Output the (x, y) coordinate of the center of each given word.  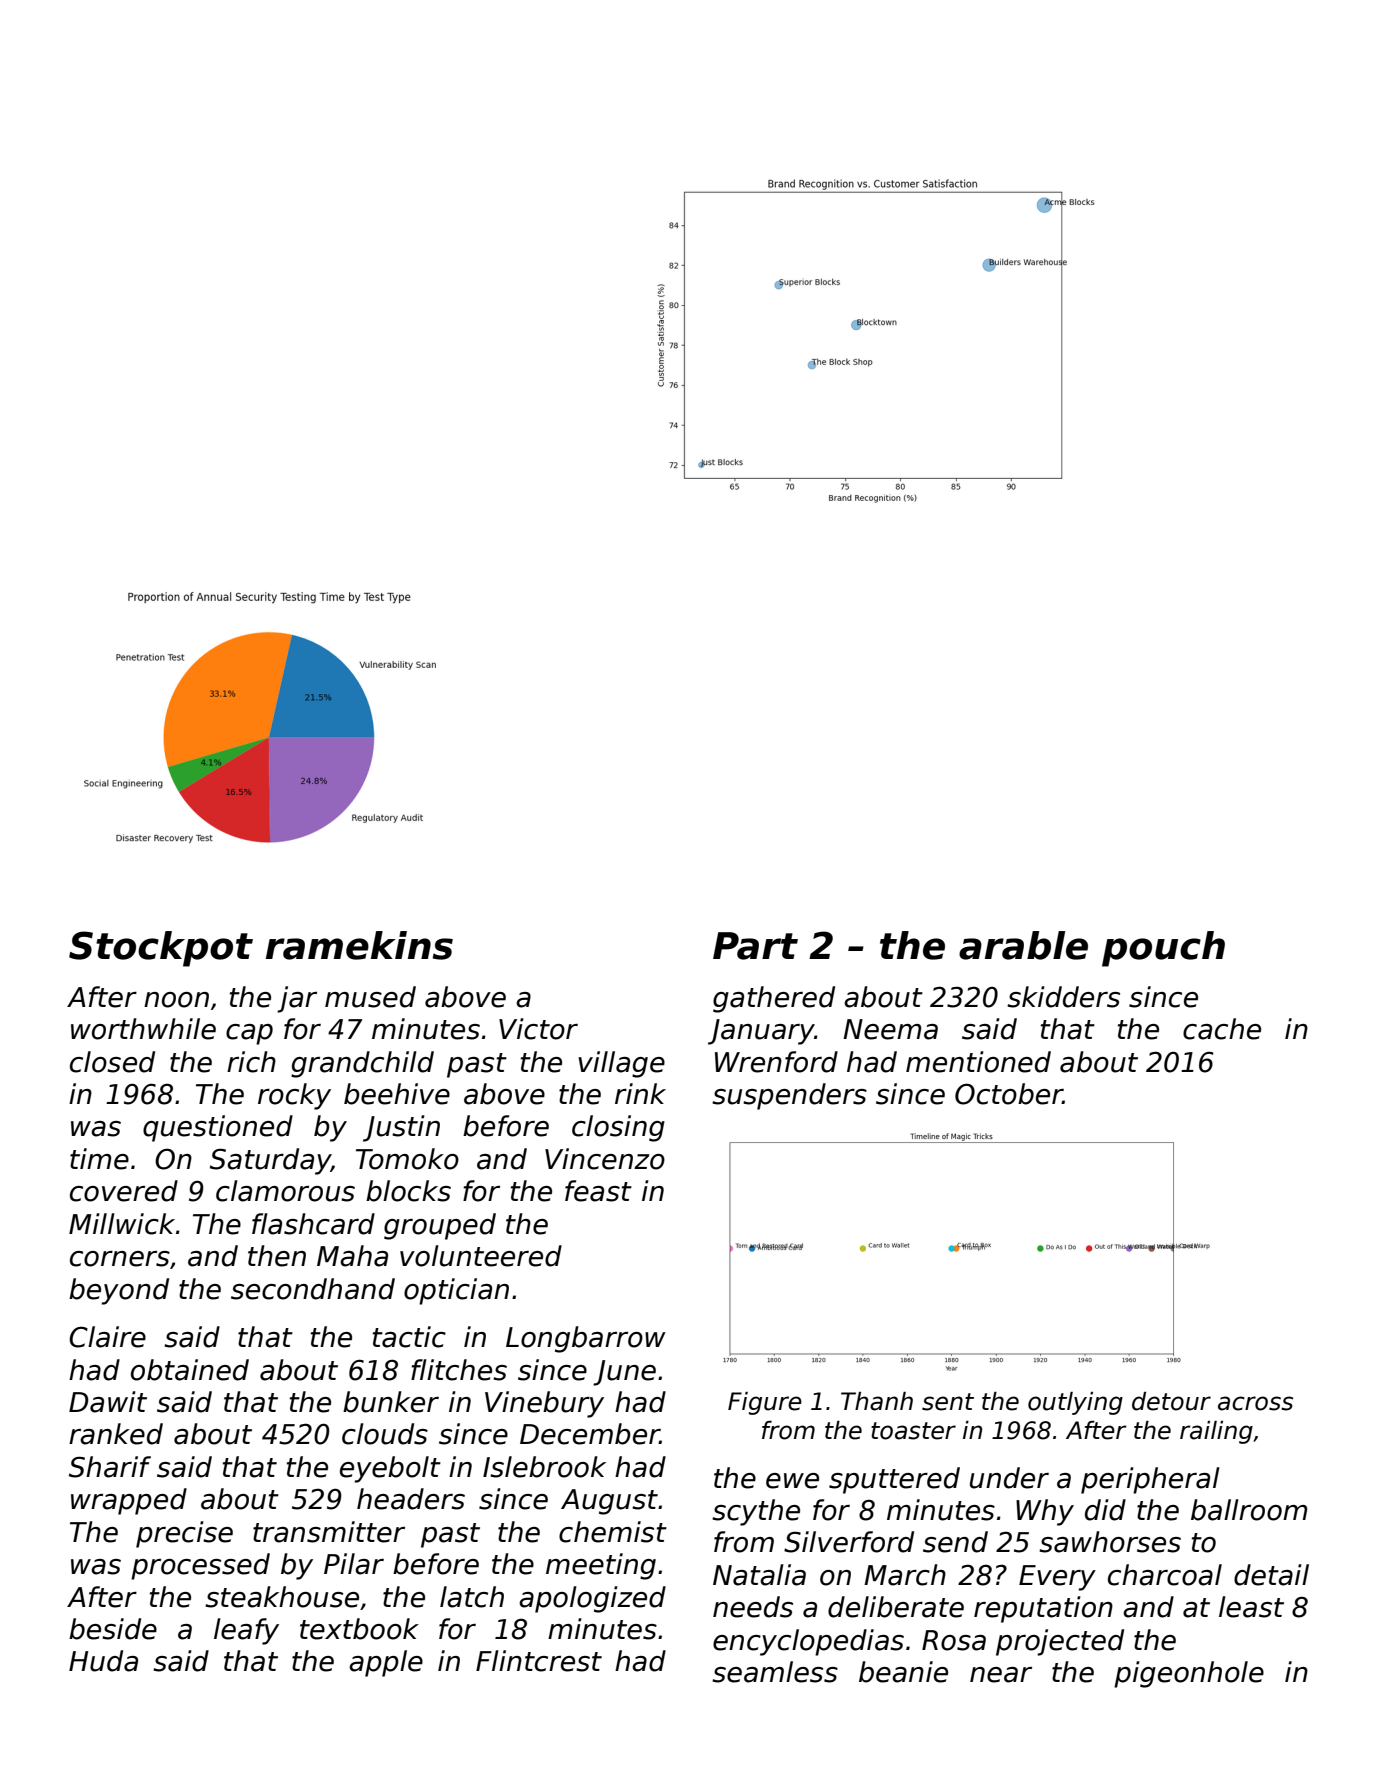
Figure (765, 1403)
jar (297, 999)
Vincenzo (605, 1159)
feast (598, 1191)
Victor (538, 1029)
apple (386, 1663)
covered (124, 1191)
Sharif (110, 1467)
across (1255, 1403)
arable (1023, 945)
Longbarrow (586, 1339)
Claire (107, 1337)
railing (1216, 1432)
